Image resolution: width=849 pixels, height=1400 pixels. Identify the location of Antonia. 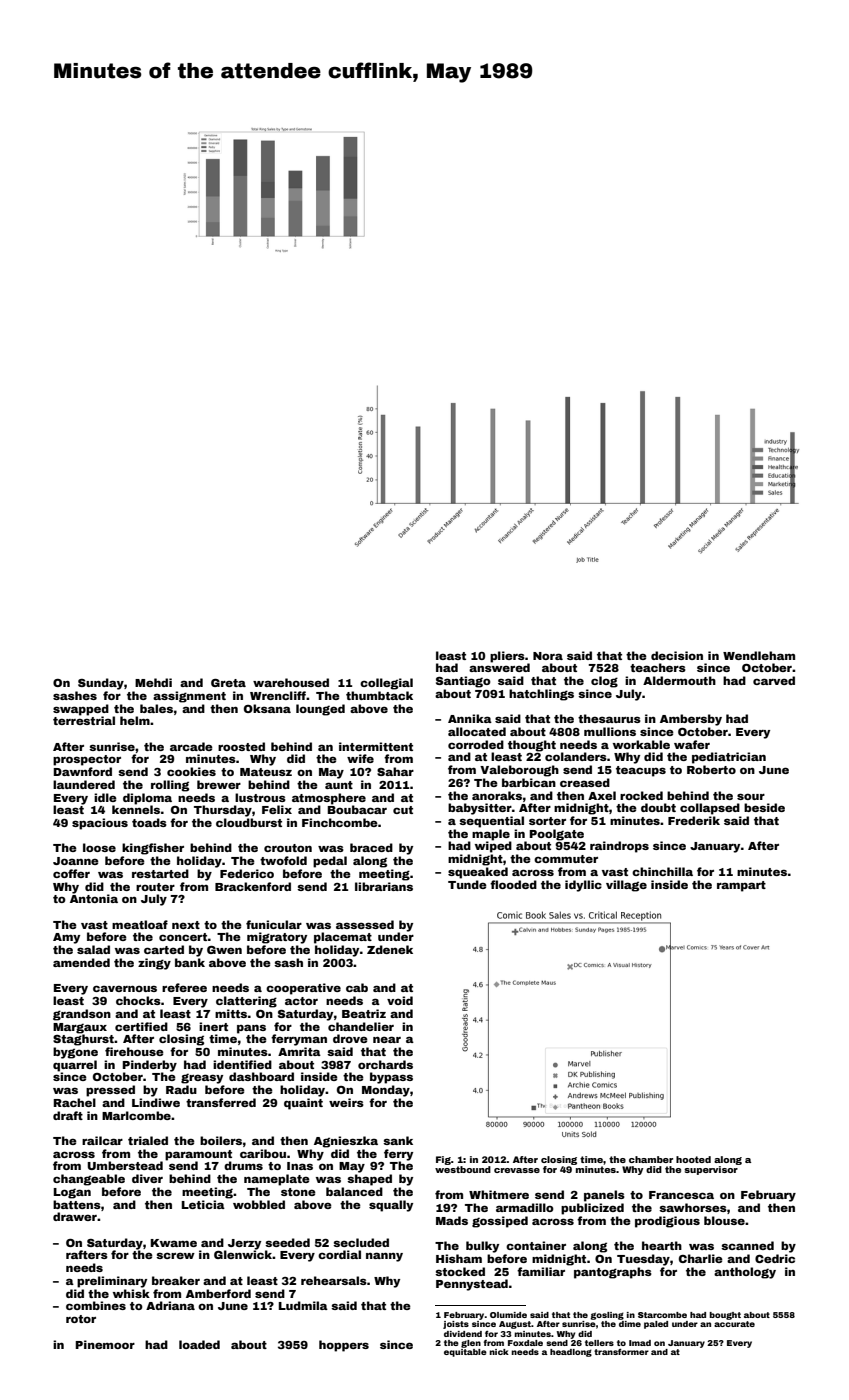
(94, 898).
